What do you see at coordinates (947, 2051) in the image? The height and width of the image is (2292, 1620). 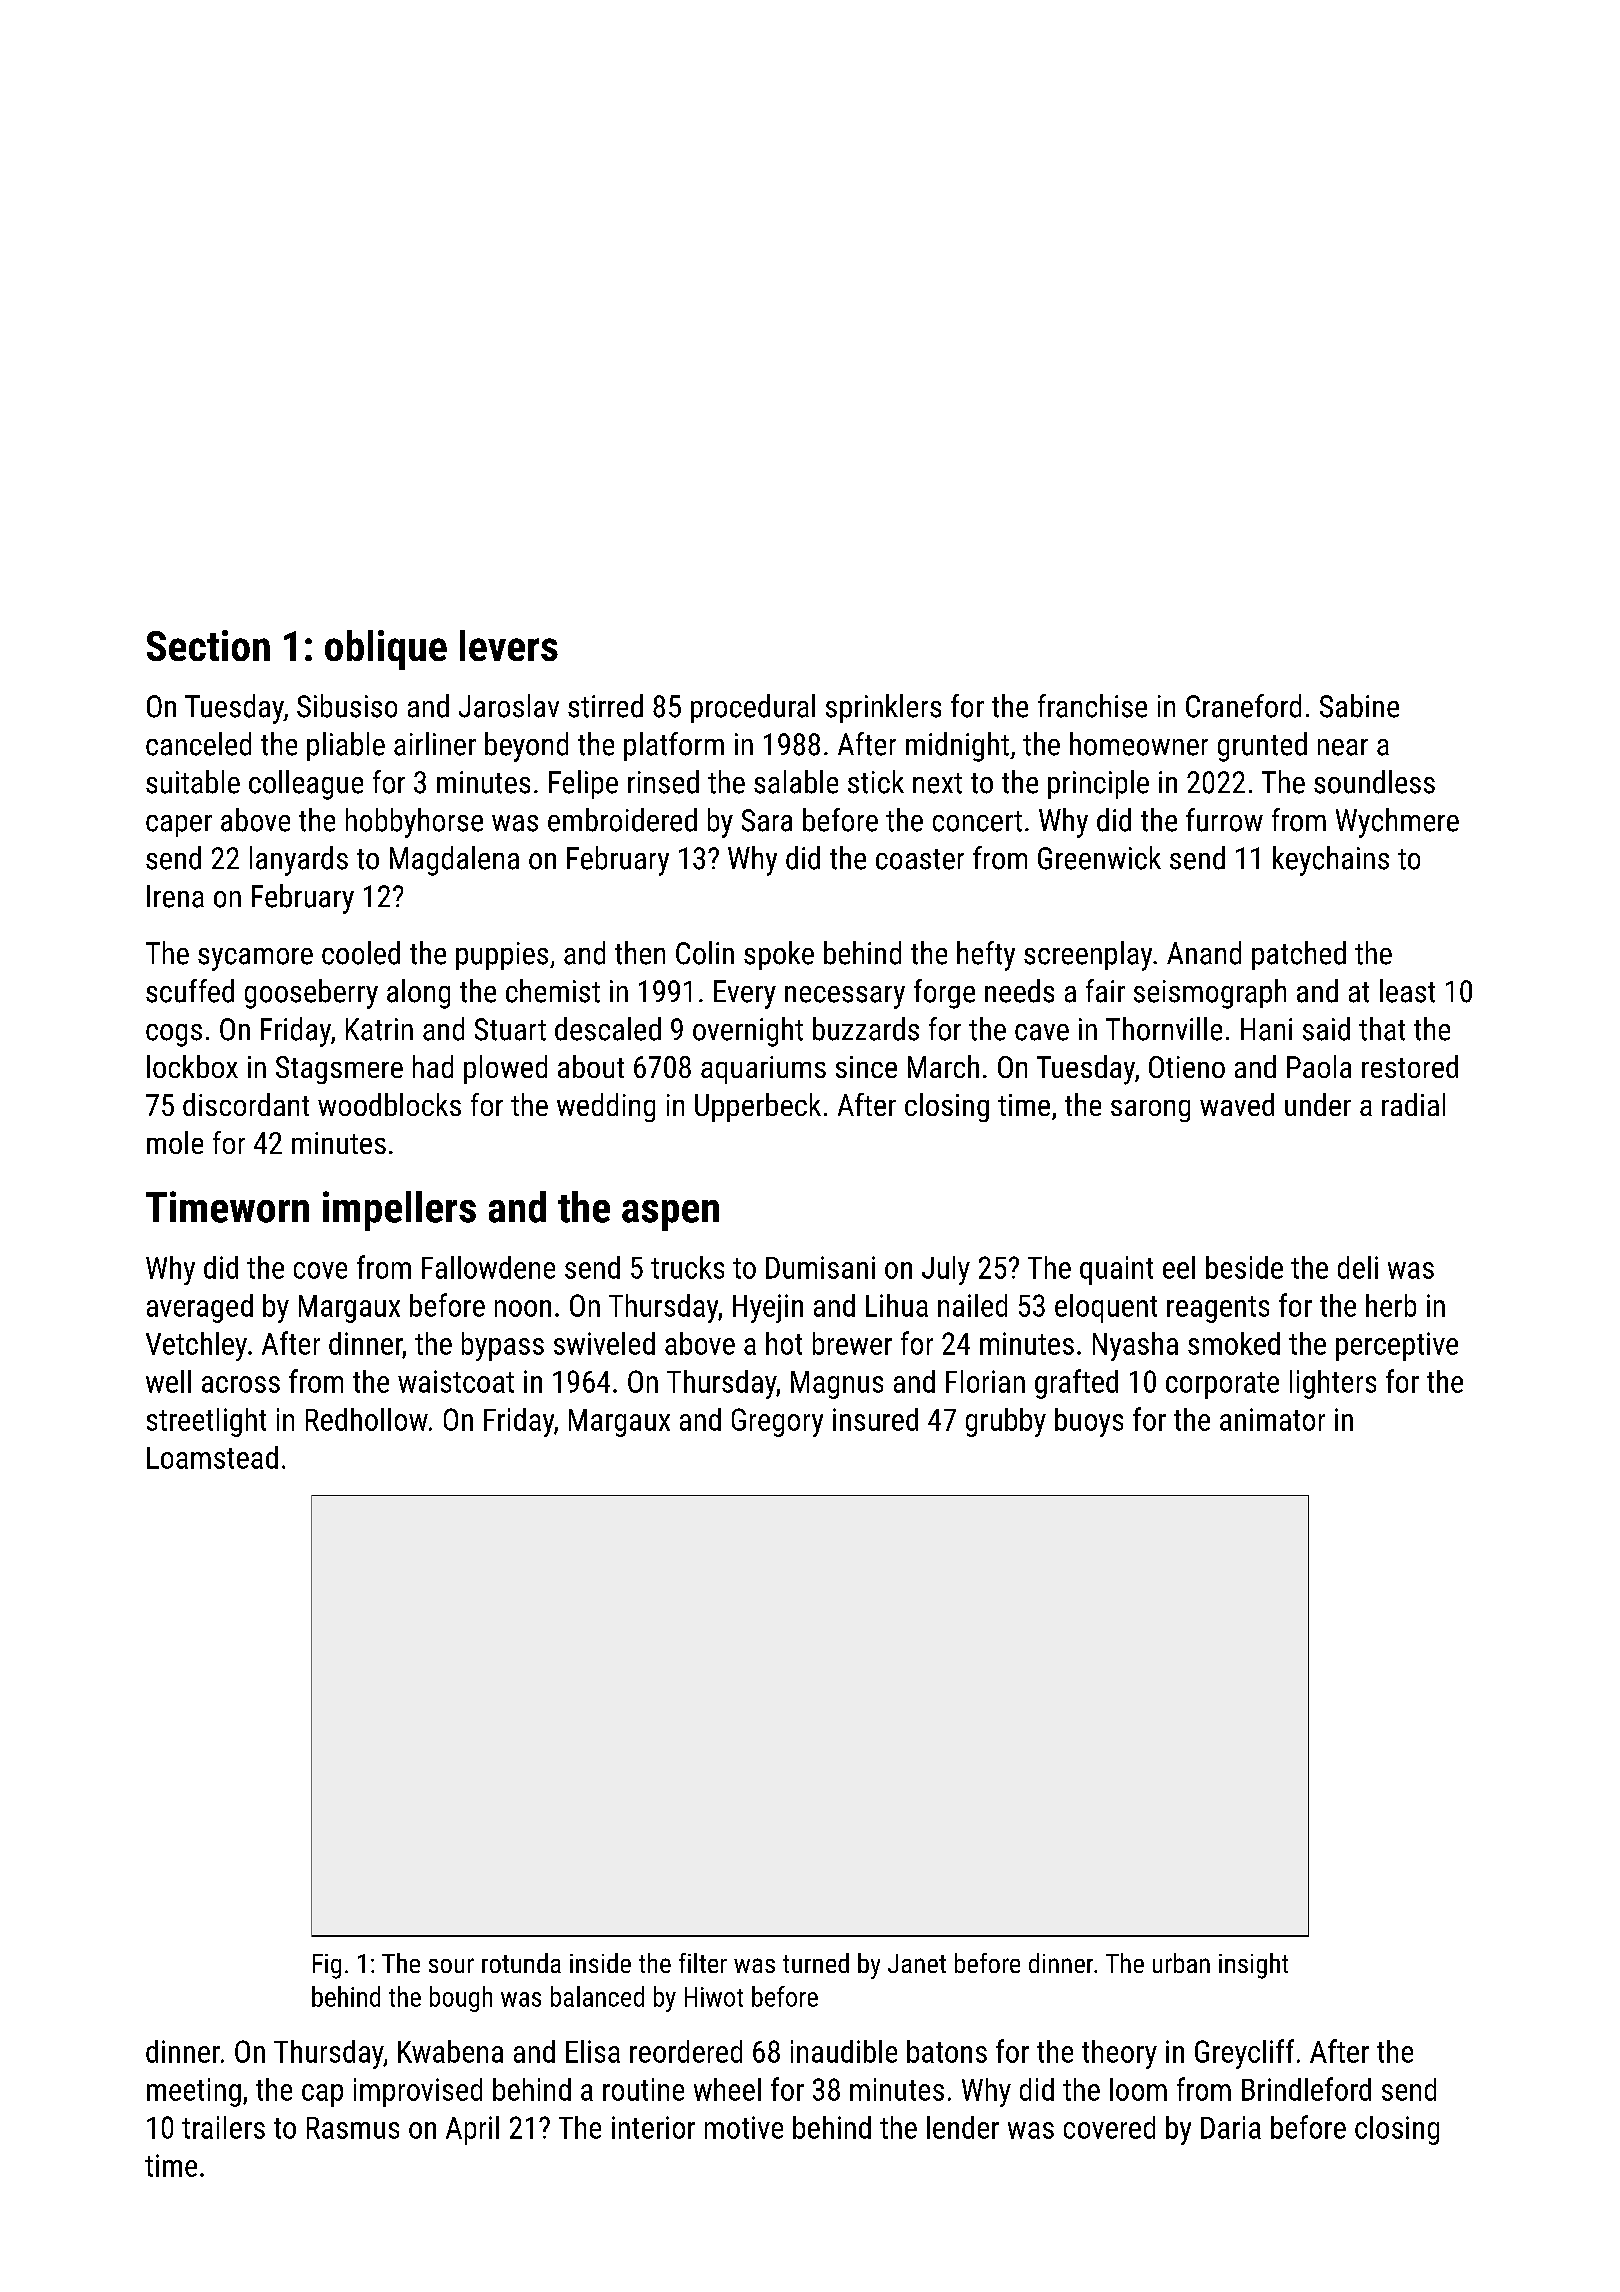 I see `batons` at bounding box center [947, 2051].
